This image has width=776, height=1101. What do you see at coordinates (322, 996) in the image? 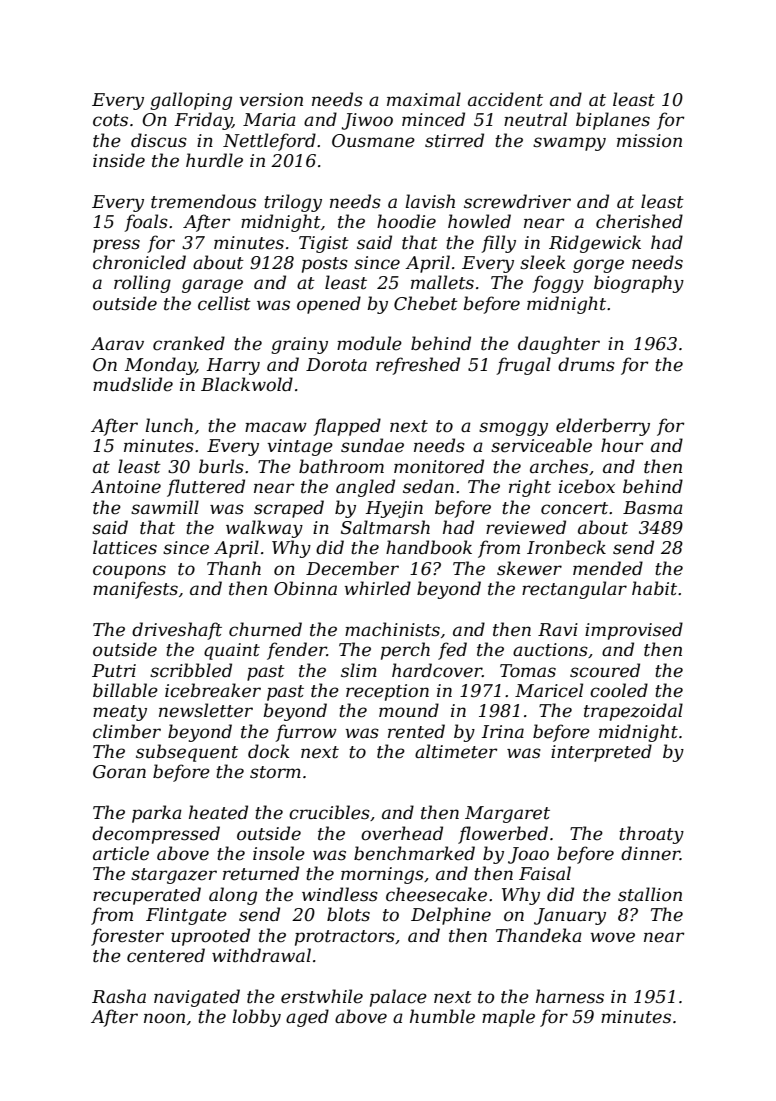
I see `erstwhile` at bounding box center [322, 996].
